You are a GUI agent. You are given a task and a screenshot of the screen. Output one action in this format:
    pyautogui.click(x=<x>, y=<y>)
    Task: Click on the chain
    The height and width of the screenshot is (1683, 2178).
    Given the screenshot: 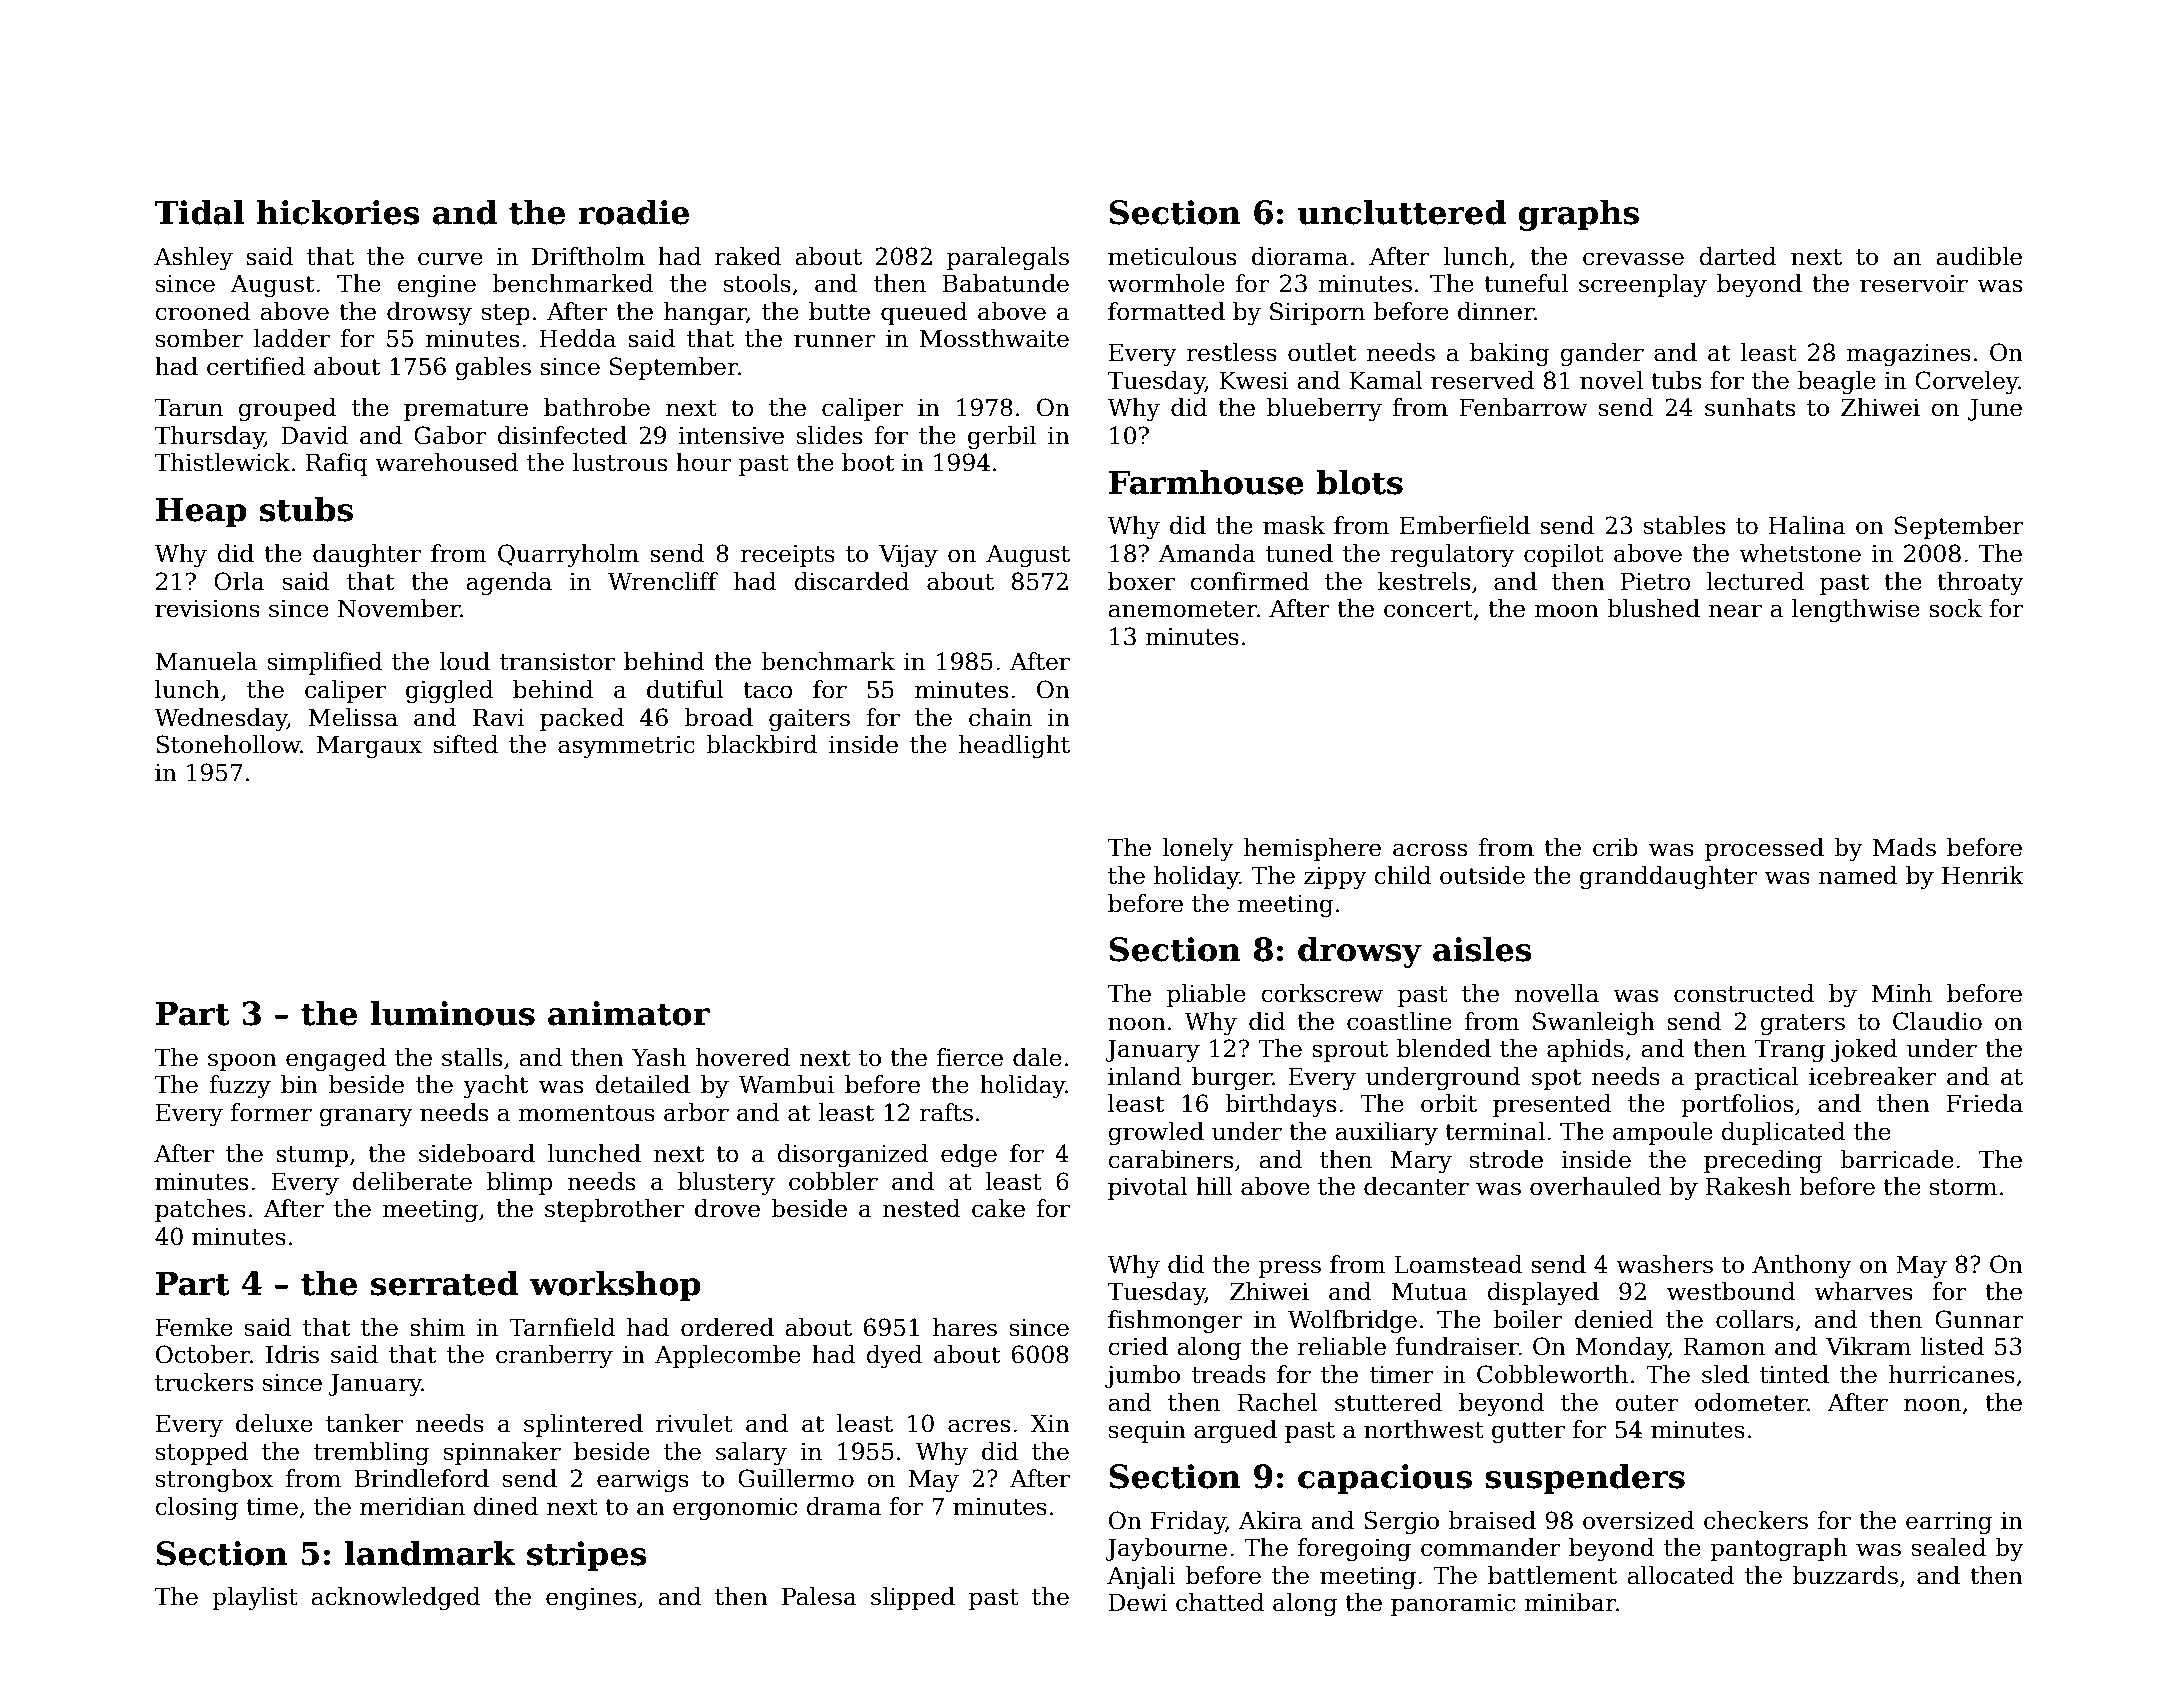 What is the action you would take?
    pyautogui.click(x=1000, y=717)
